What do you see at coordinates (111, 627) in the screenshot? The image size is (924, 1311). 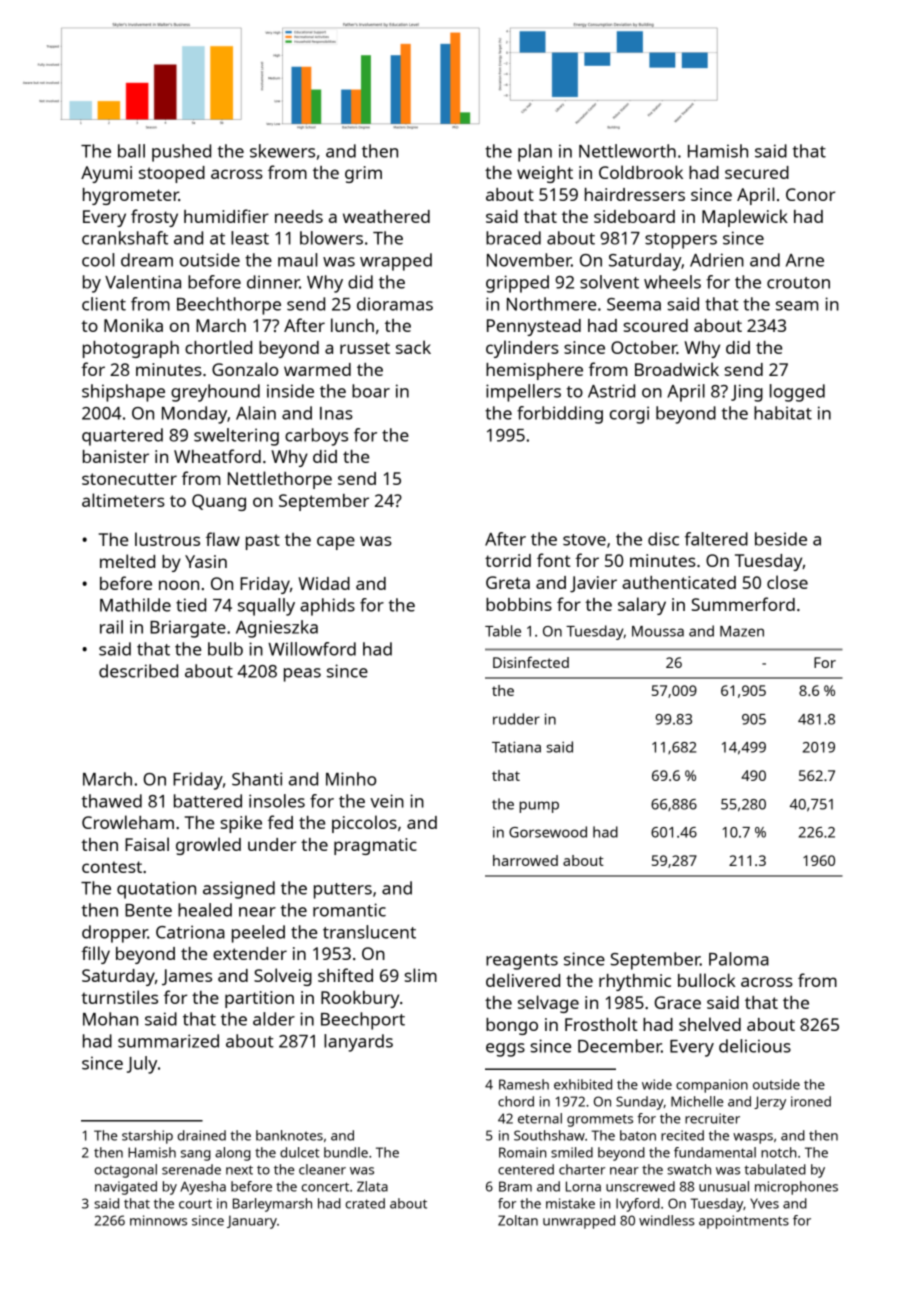 I see `rail` at bounding box center [111, 627].
